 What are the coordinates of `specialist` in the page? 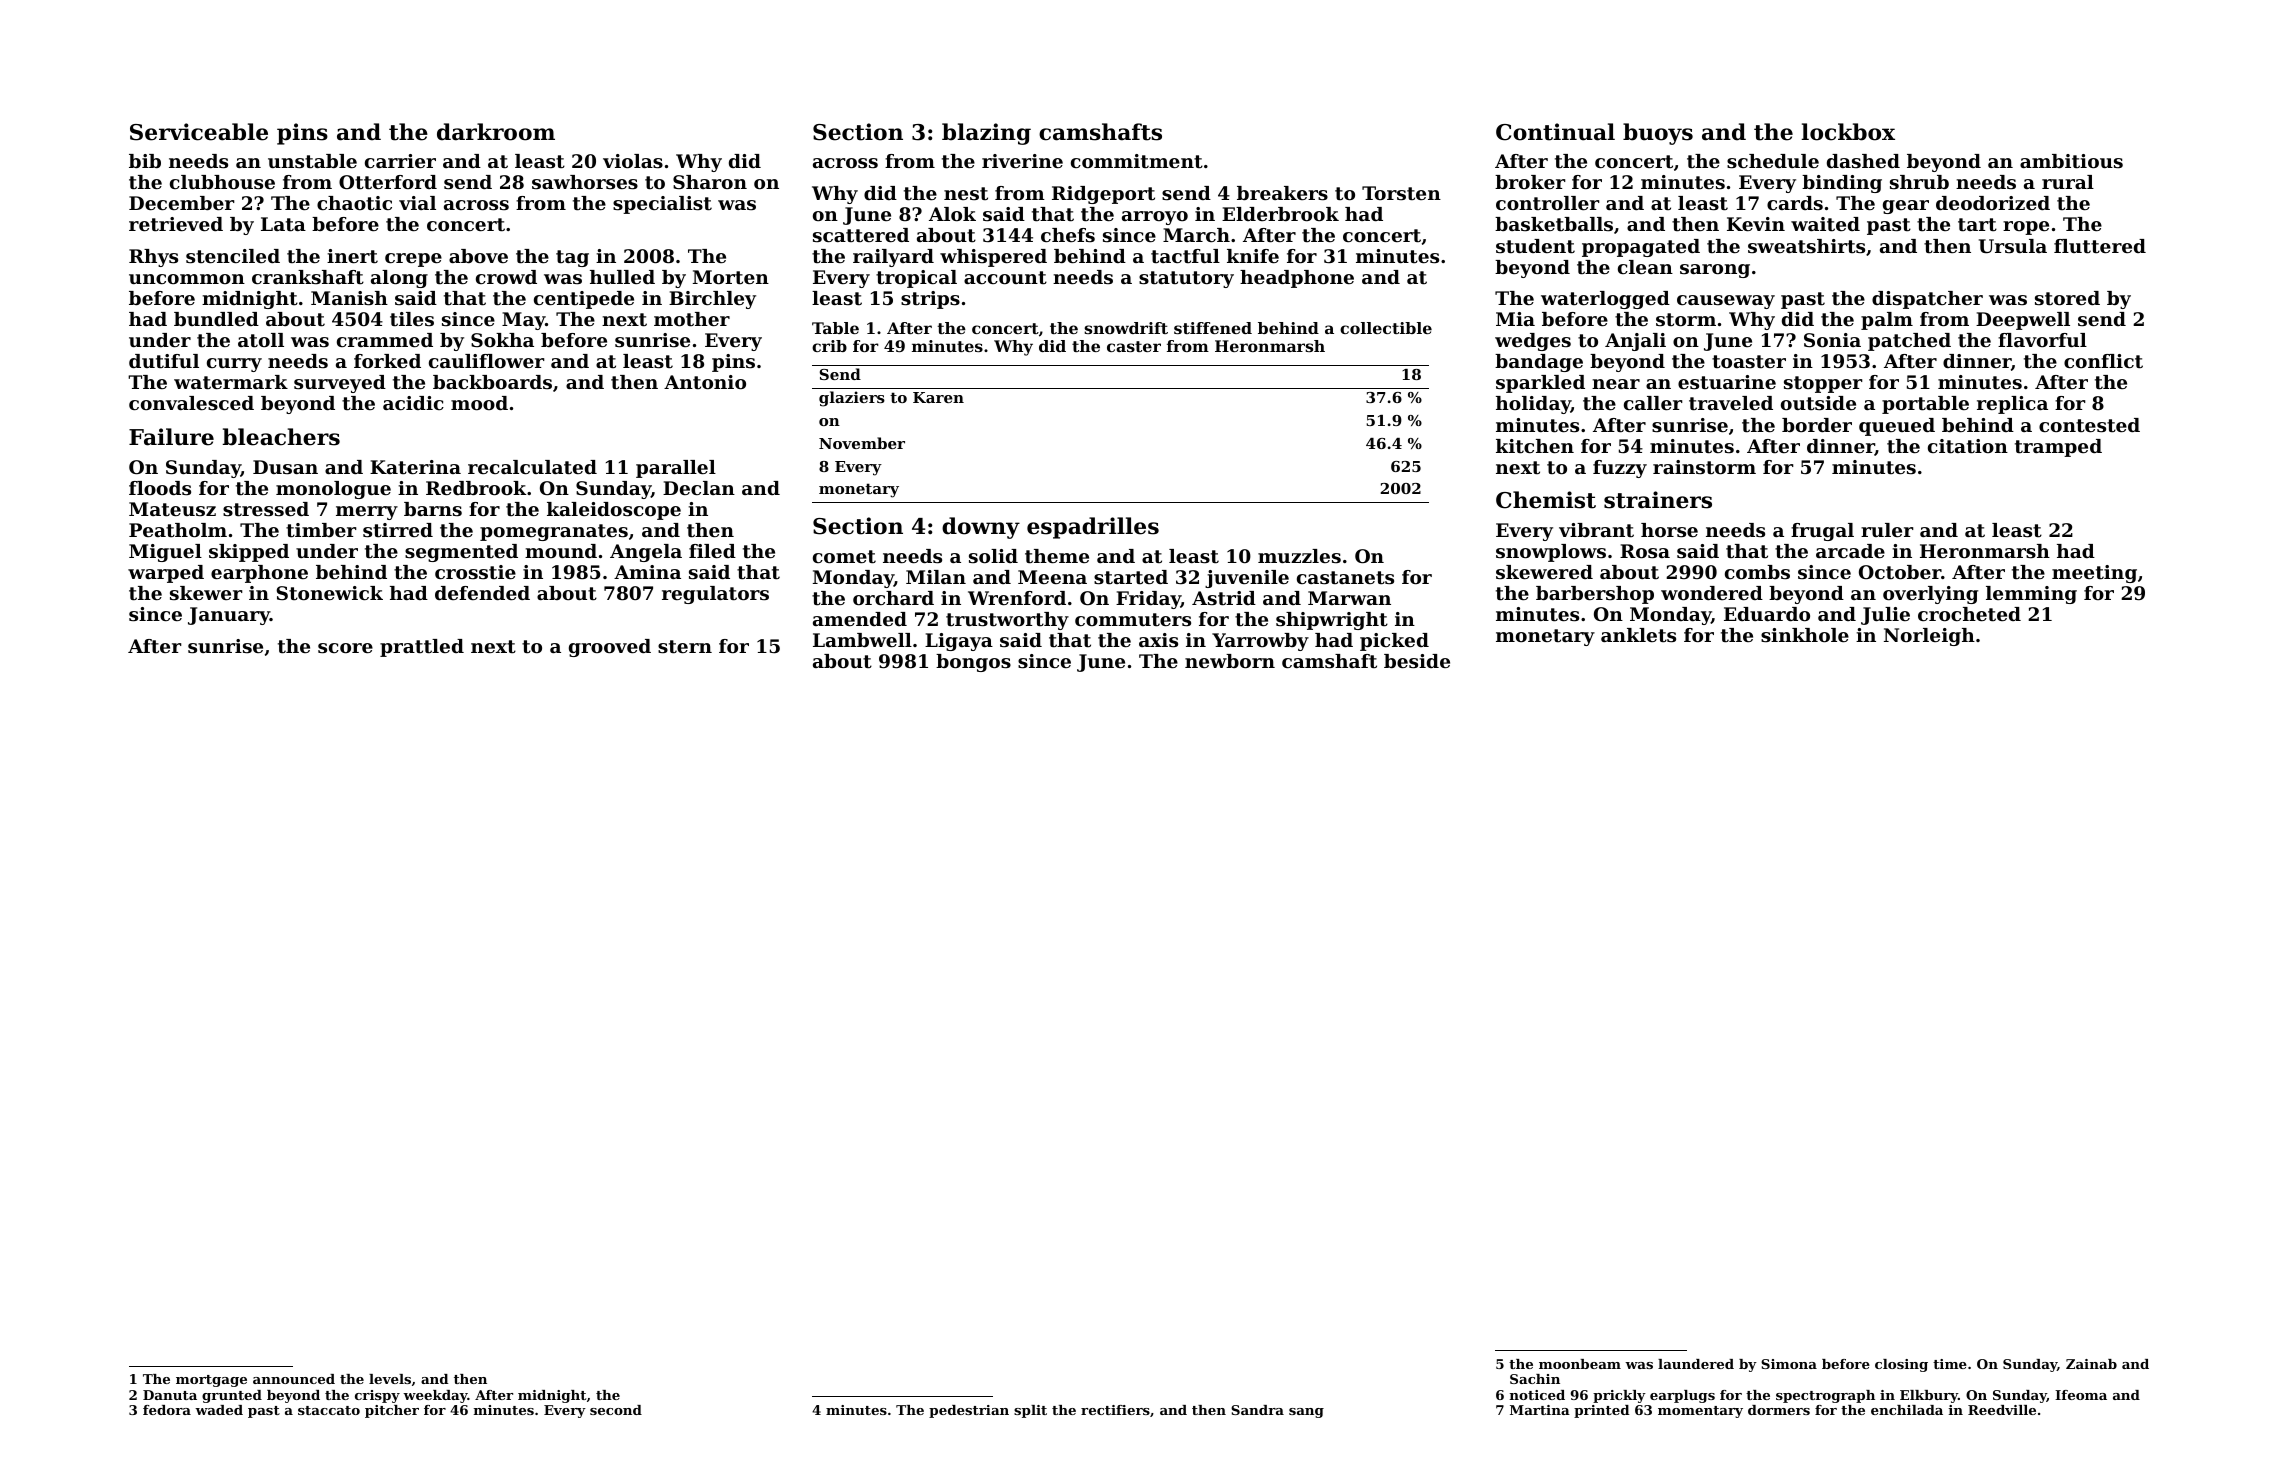 It's located at (662, 205).
